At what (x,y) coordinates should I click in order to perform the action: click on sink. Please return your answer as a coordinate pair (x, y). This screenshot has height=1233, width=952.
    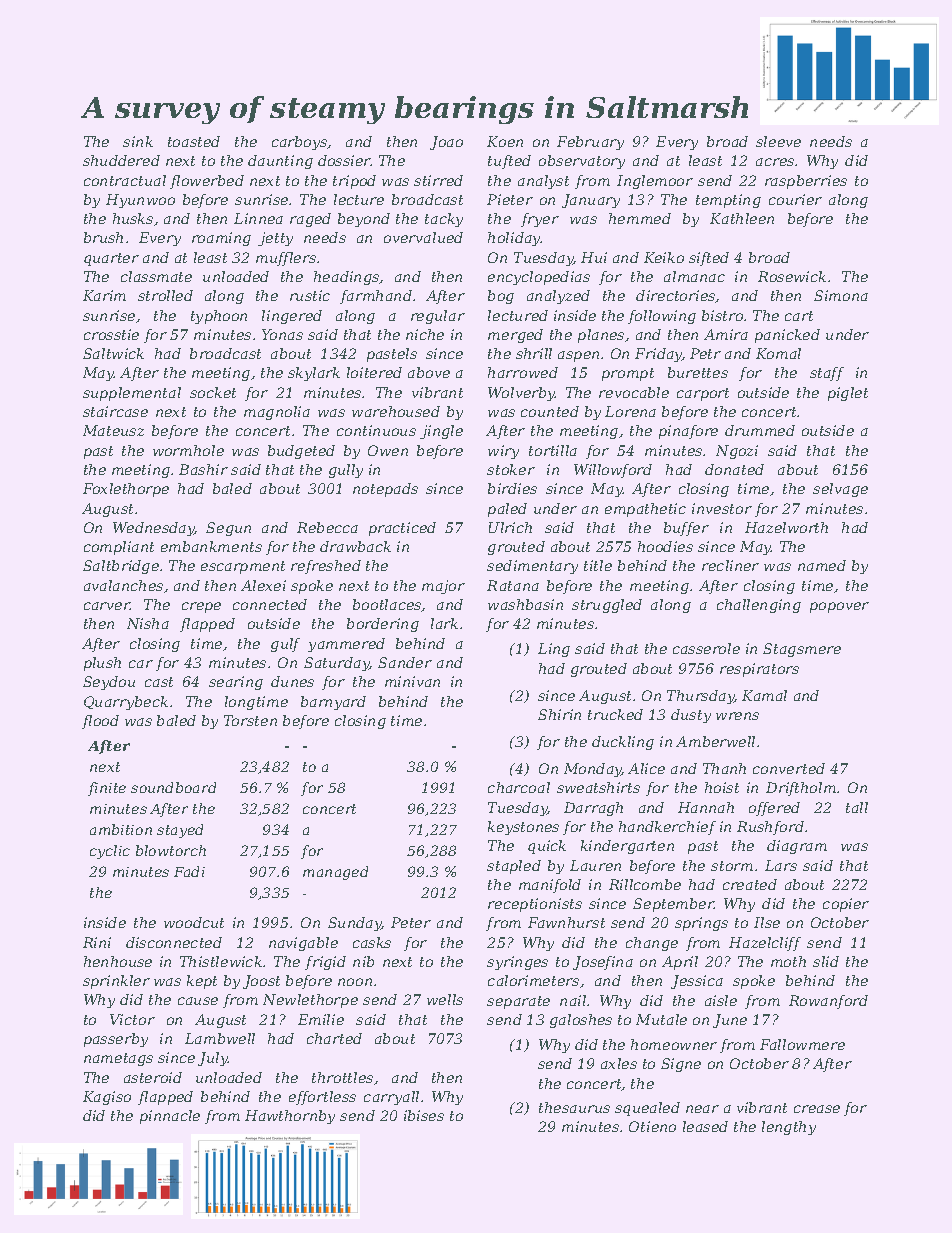
    Looking at the image, I should click on (138, 141).
